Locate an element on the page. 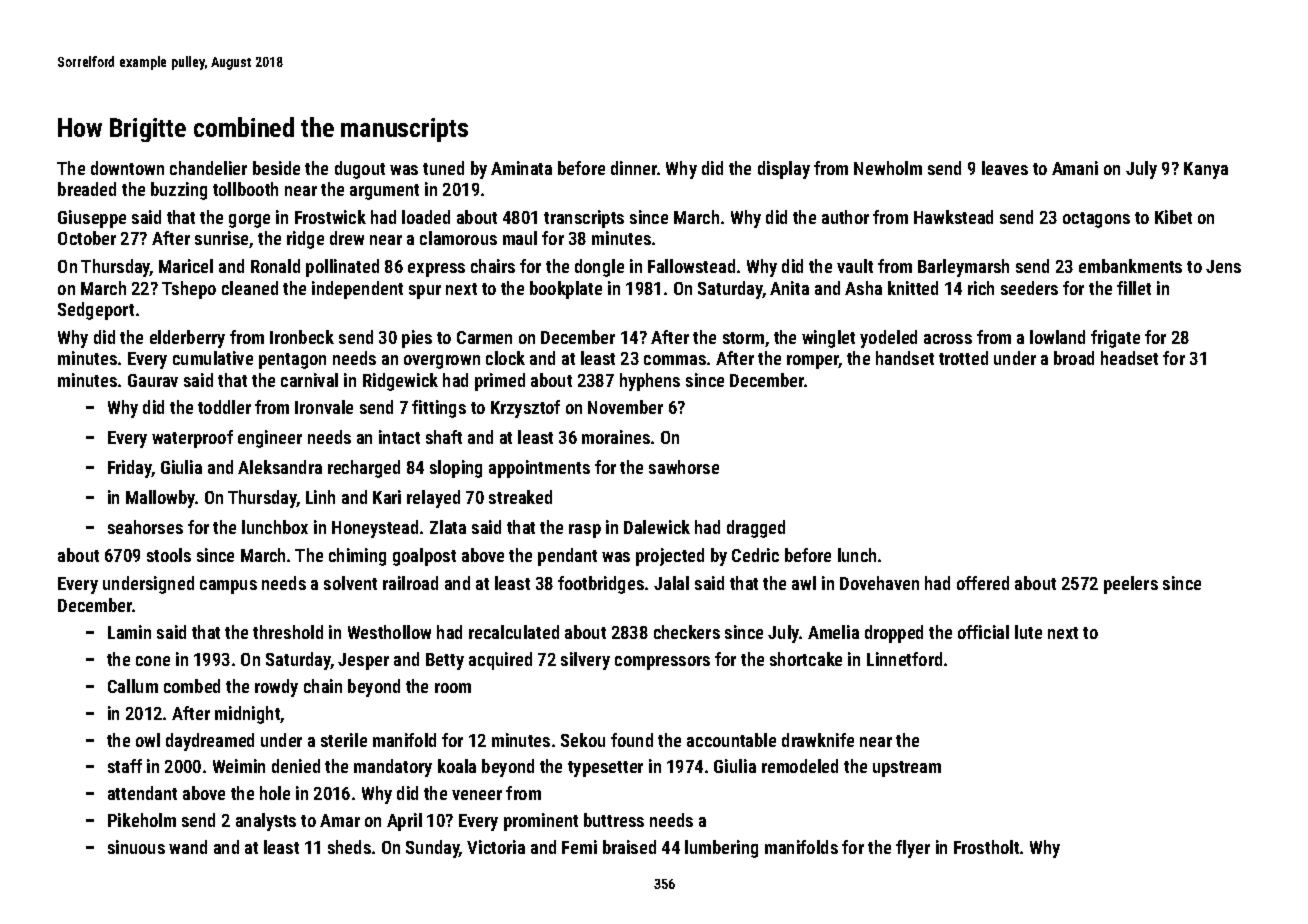 This document has height=924, width=1308. carnival is located at coordinates (309, 380).
